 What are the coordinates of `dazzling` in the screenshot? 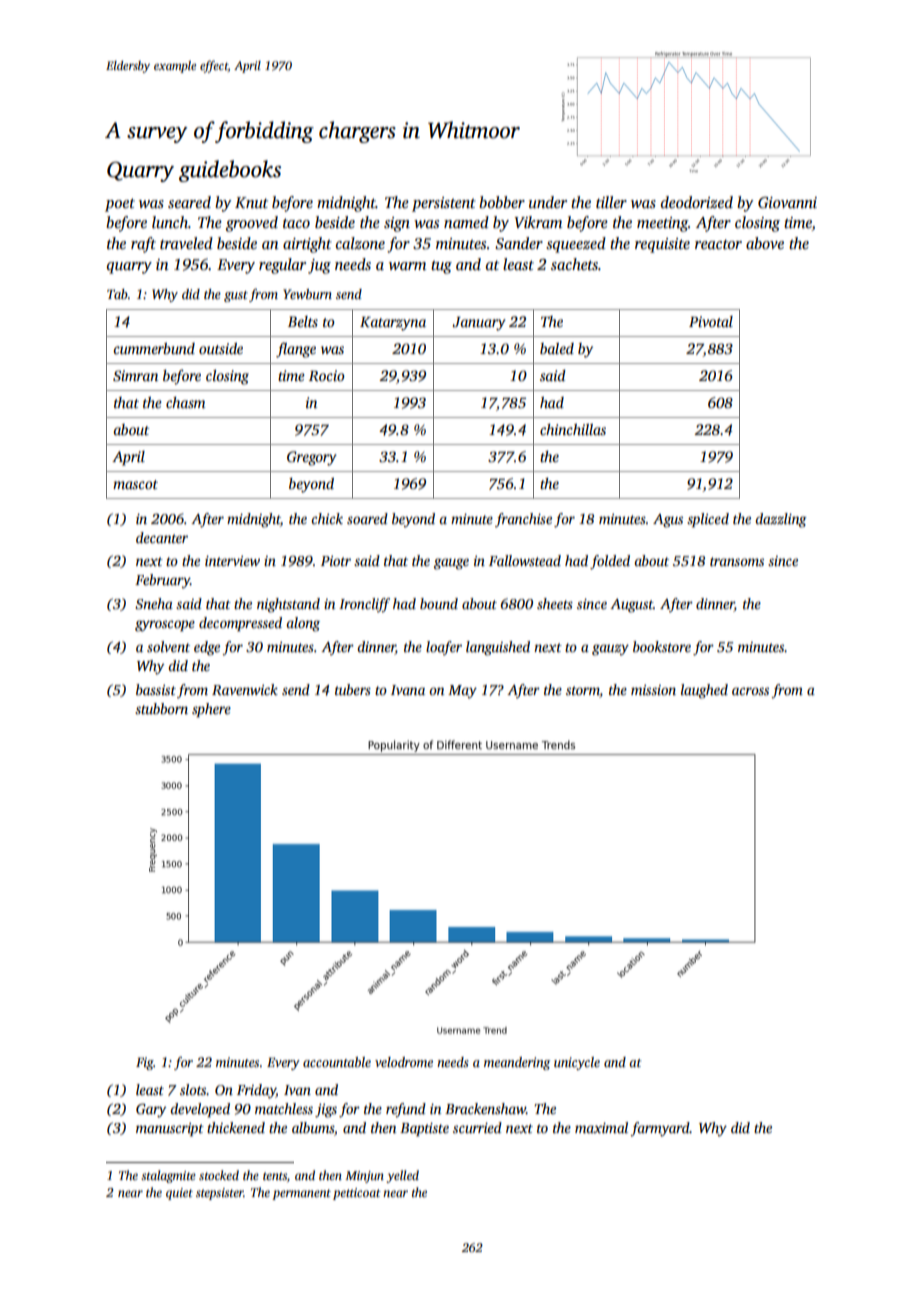 It's located at (781, 520).
